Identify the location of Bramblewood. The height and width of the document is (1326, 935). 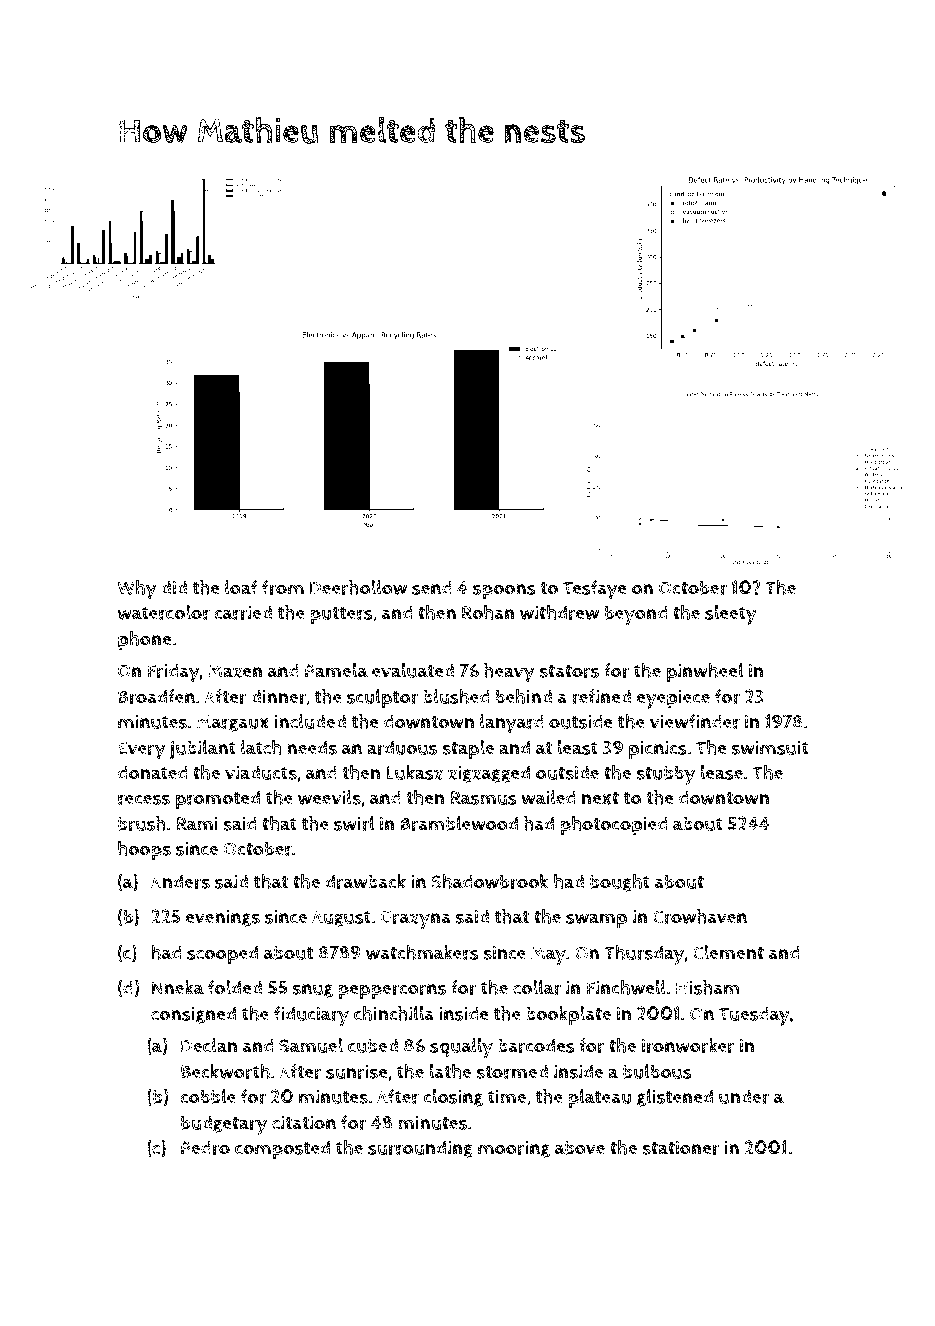
(459, 823).
